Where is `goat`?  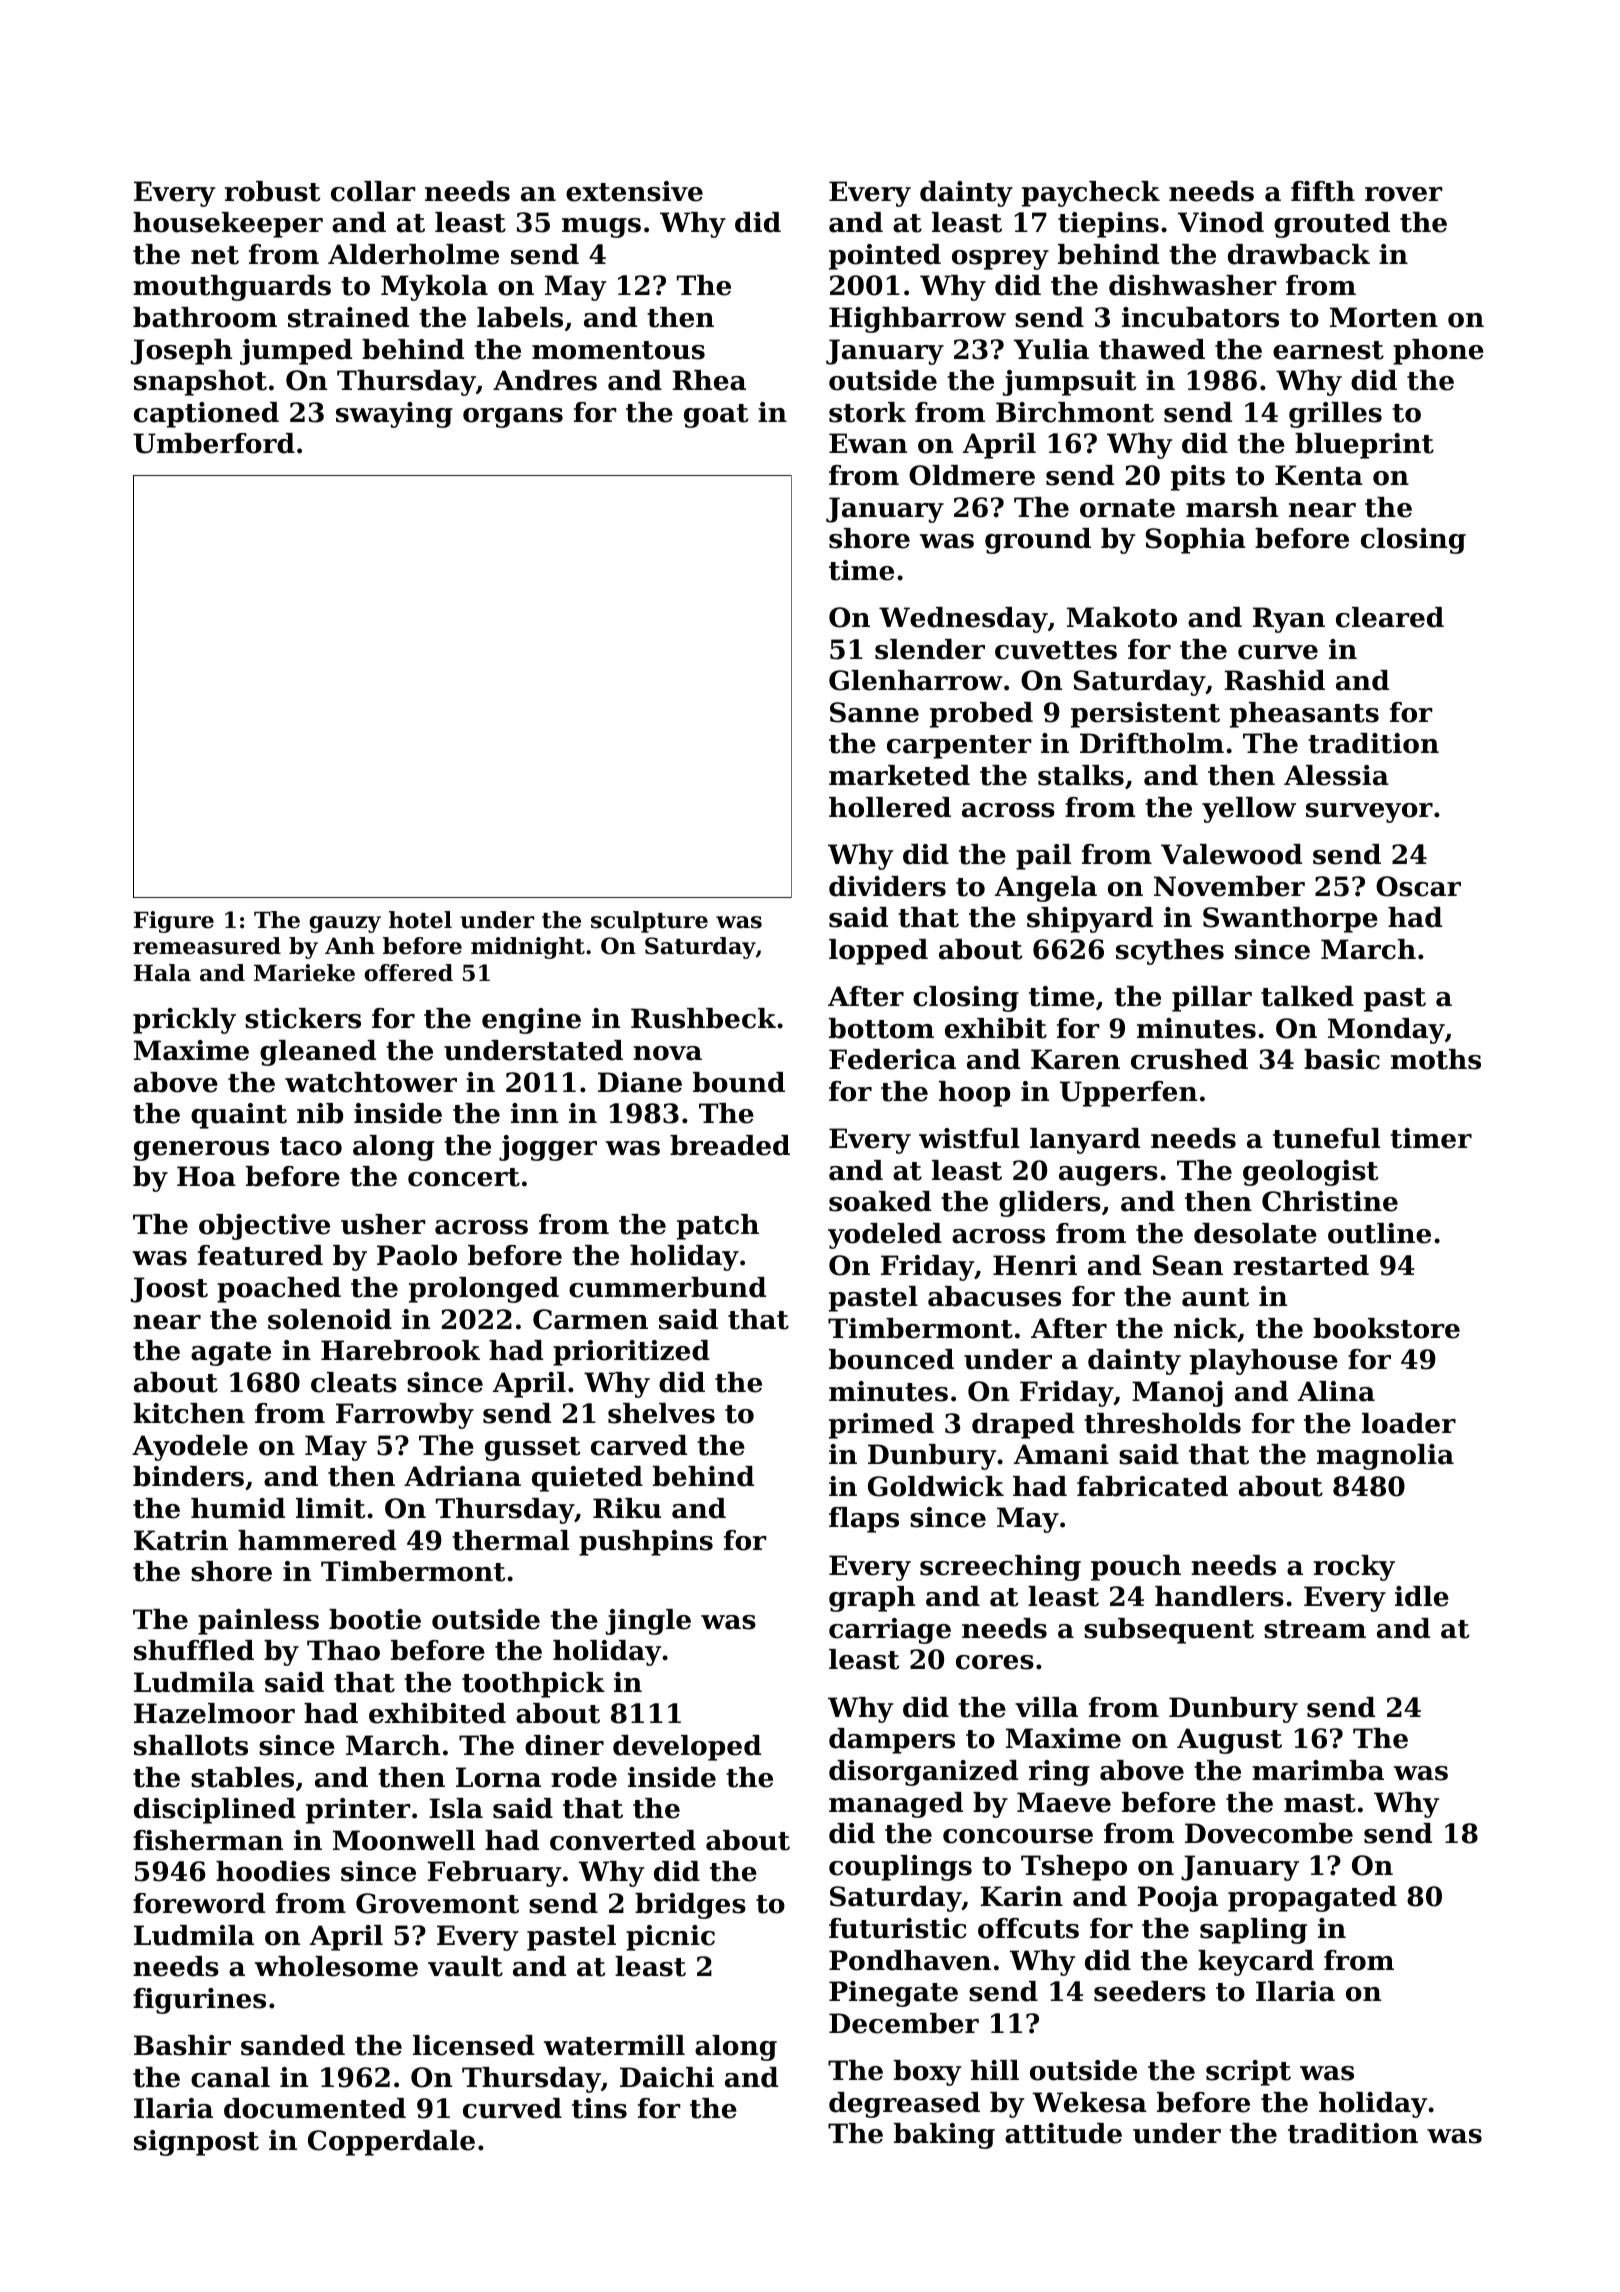
goat is located at coordinates (716, 416).
